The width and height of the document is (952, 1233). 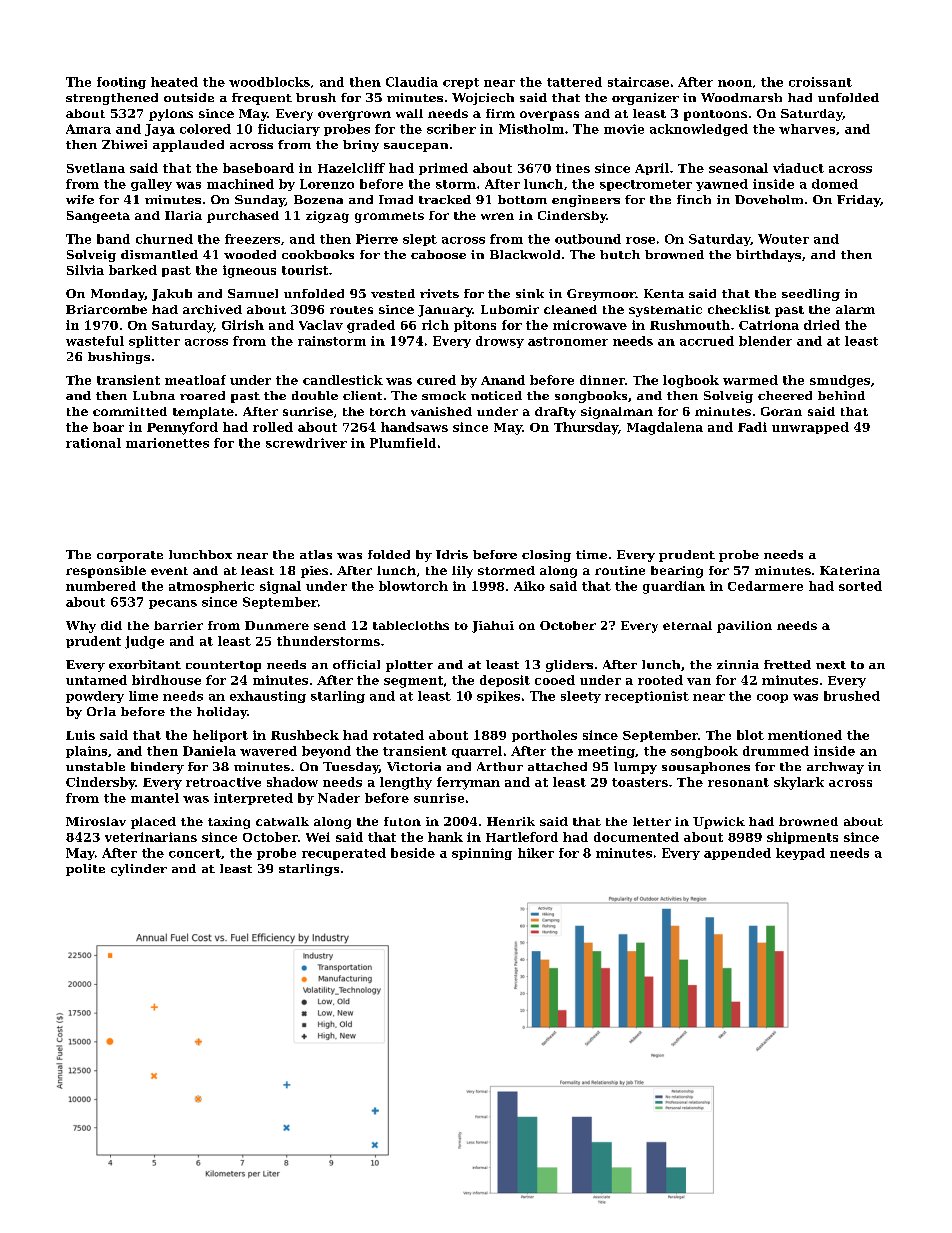 I want to click on placed, so click(x=153, y=823).
